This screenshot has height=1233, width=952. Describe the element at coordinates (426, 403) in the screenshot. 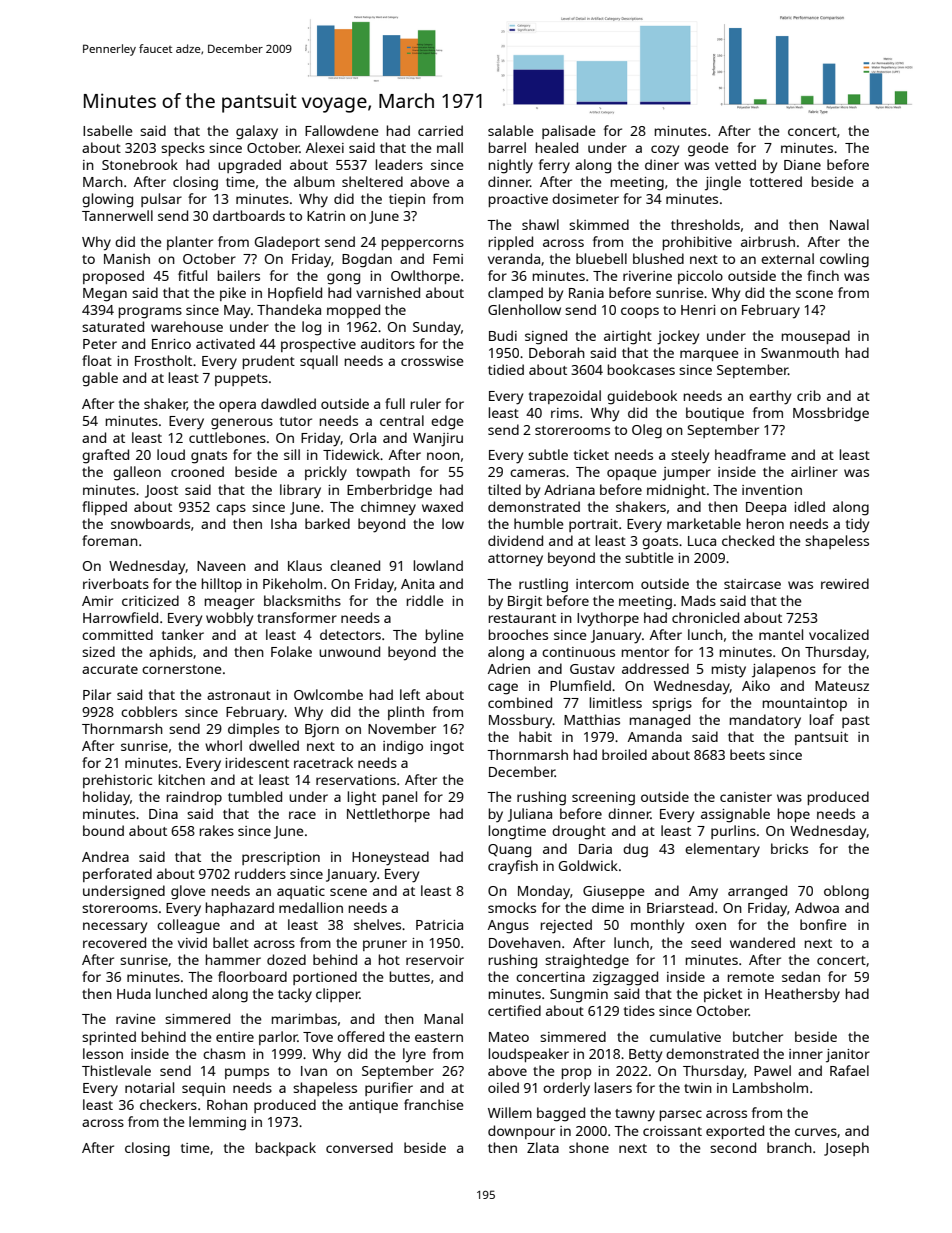

I see `ruler` at that location.
